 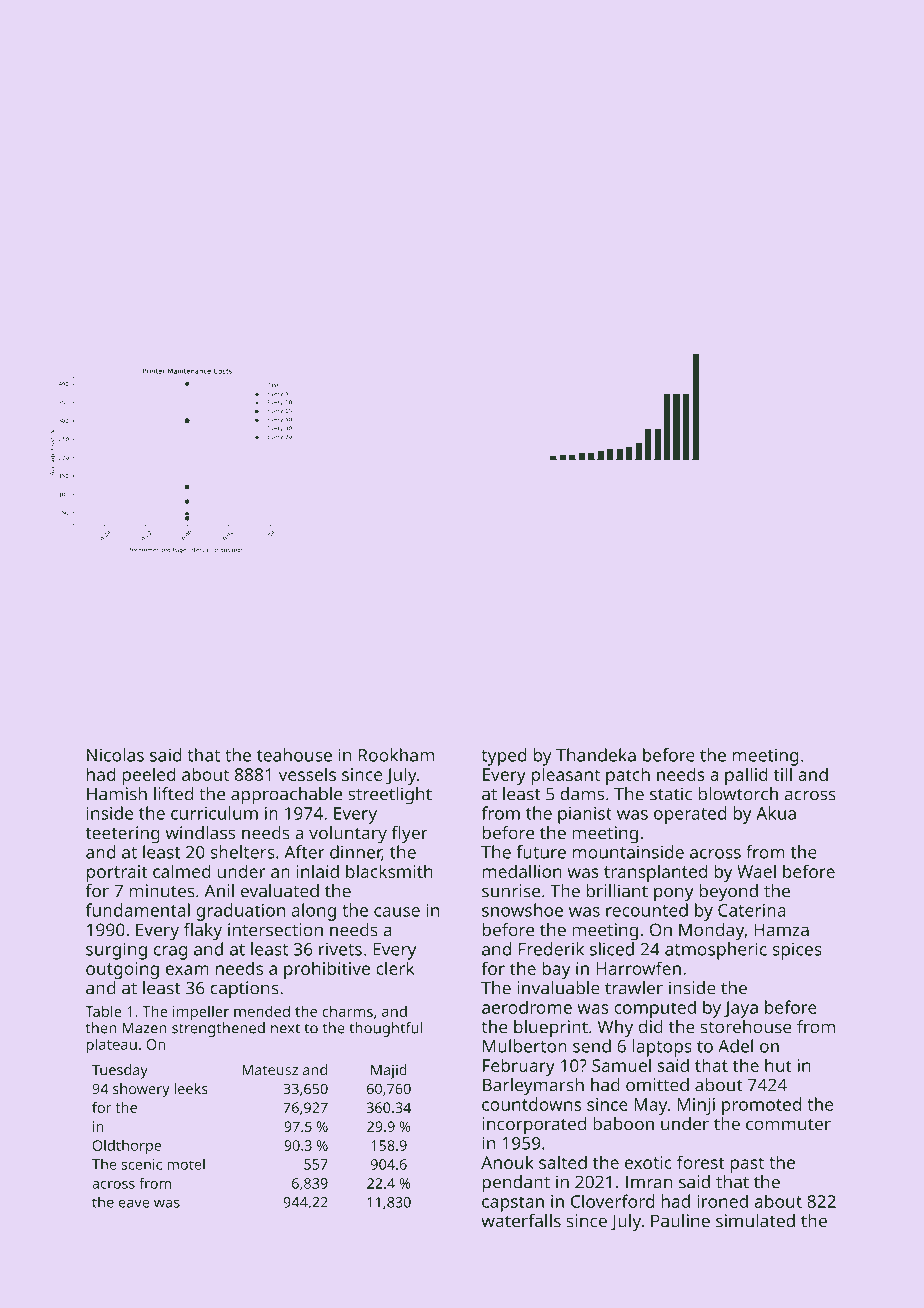 I want to click on forest, so click(x=700, y=1162).
